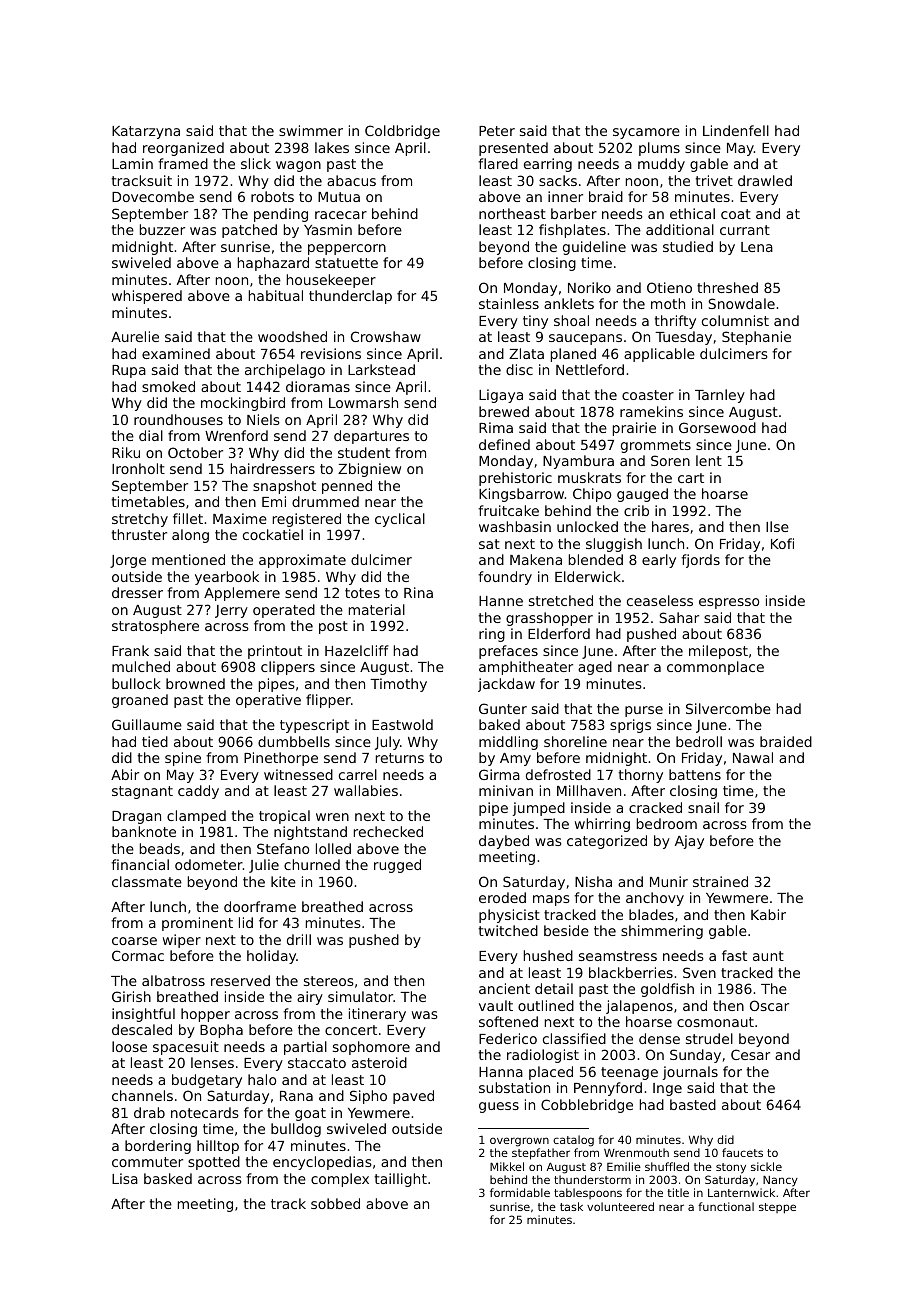 This image has height=1308, width=924. I want to click on wiper, so click(182, 941).
